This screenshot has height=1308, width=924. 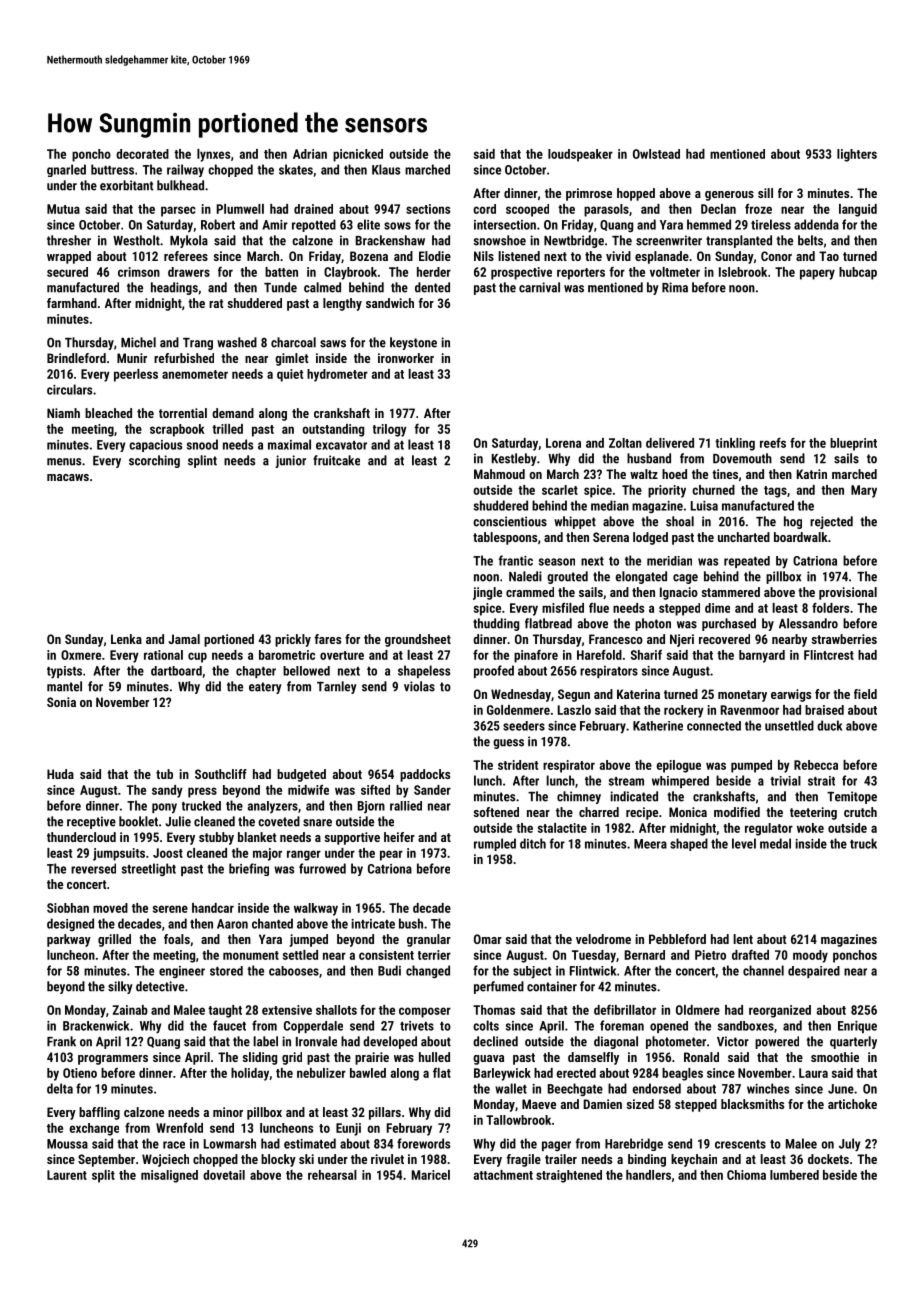 What do you see at coordinates (810, 956) in the screenshot?
I see `moody` at bounding box center [810, 956].
